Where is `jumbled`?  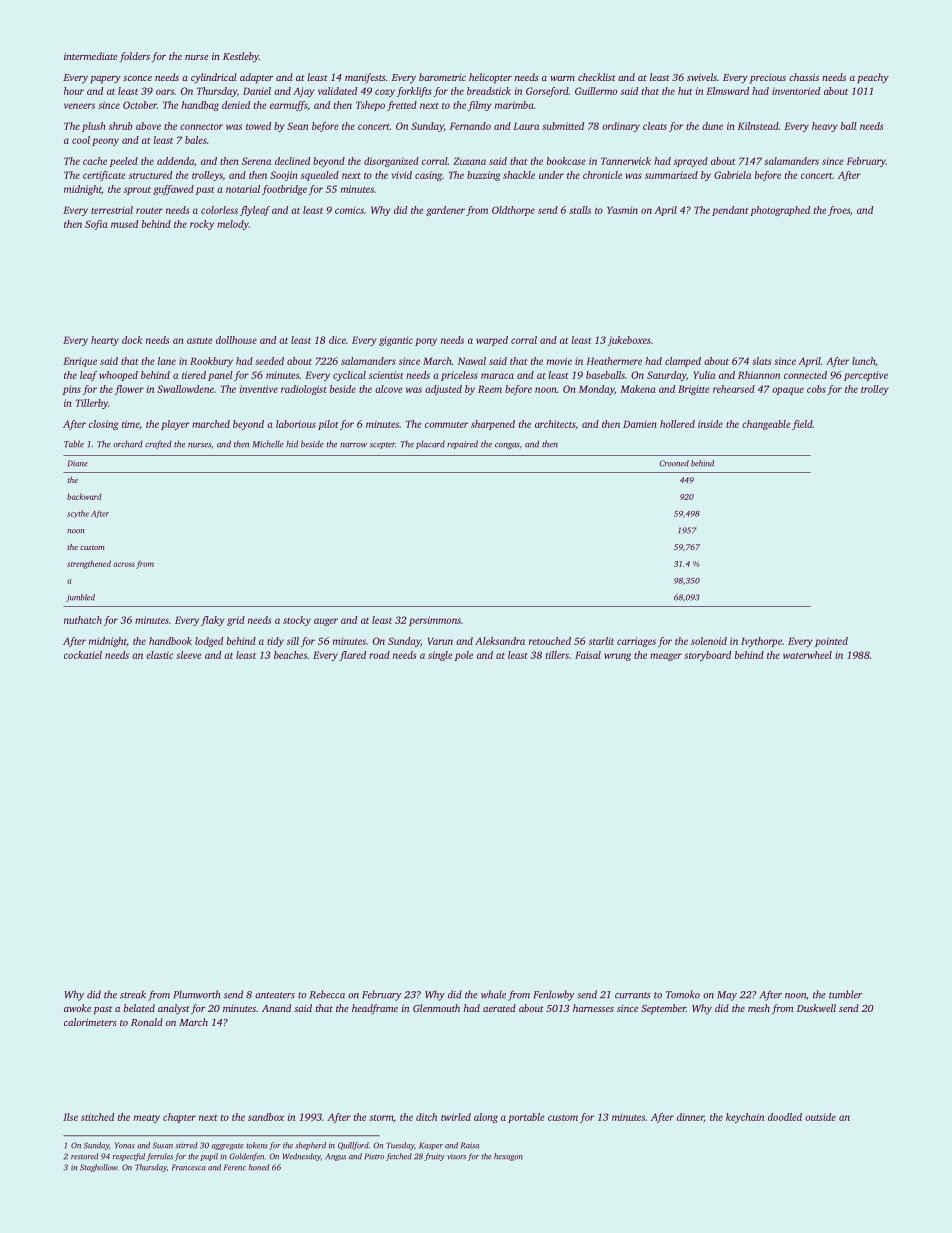 jumbled is located at coordinates (80, 598).
